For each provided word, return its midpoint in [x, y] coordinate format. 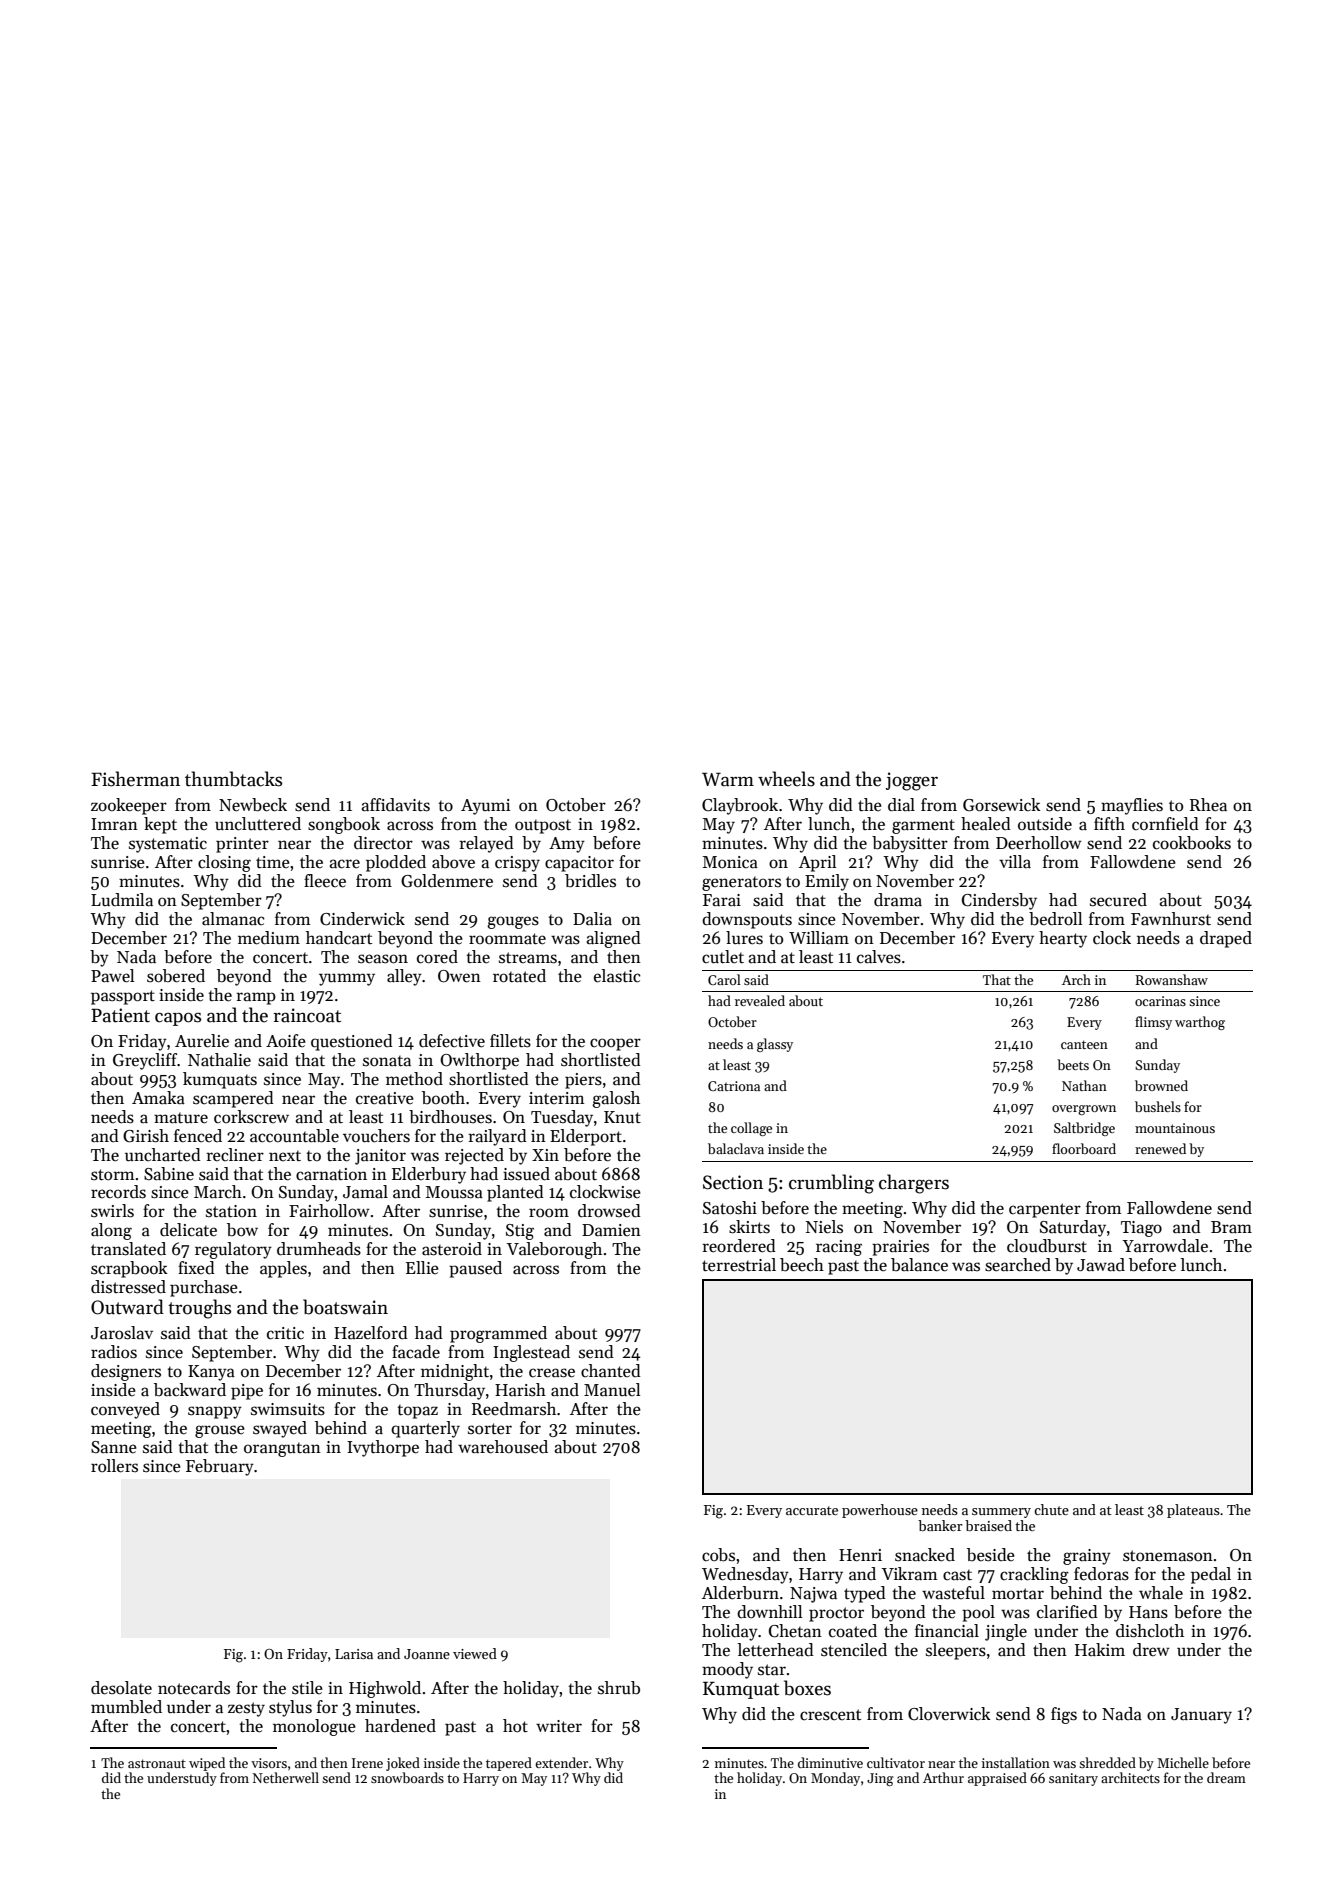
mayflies [1132, 806]
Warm [728, 779]
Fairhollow [329, 1211]
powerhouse [880, 1511]
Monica [730, 862]
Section [733, 1182]
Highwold [385, 1689]
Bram [1231, 1227]
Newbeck [253, 805]
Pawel [112, 976]
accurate [812, 1510]
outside [1045, 824]
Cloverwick [949, 1714]
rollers [114, 1466]
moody [727, 1670]
